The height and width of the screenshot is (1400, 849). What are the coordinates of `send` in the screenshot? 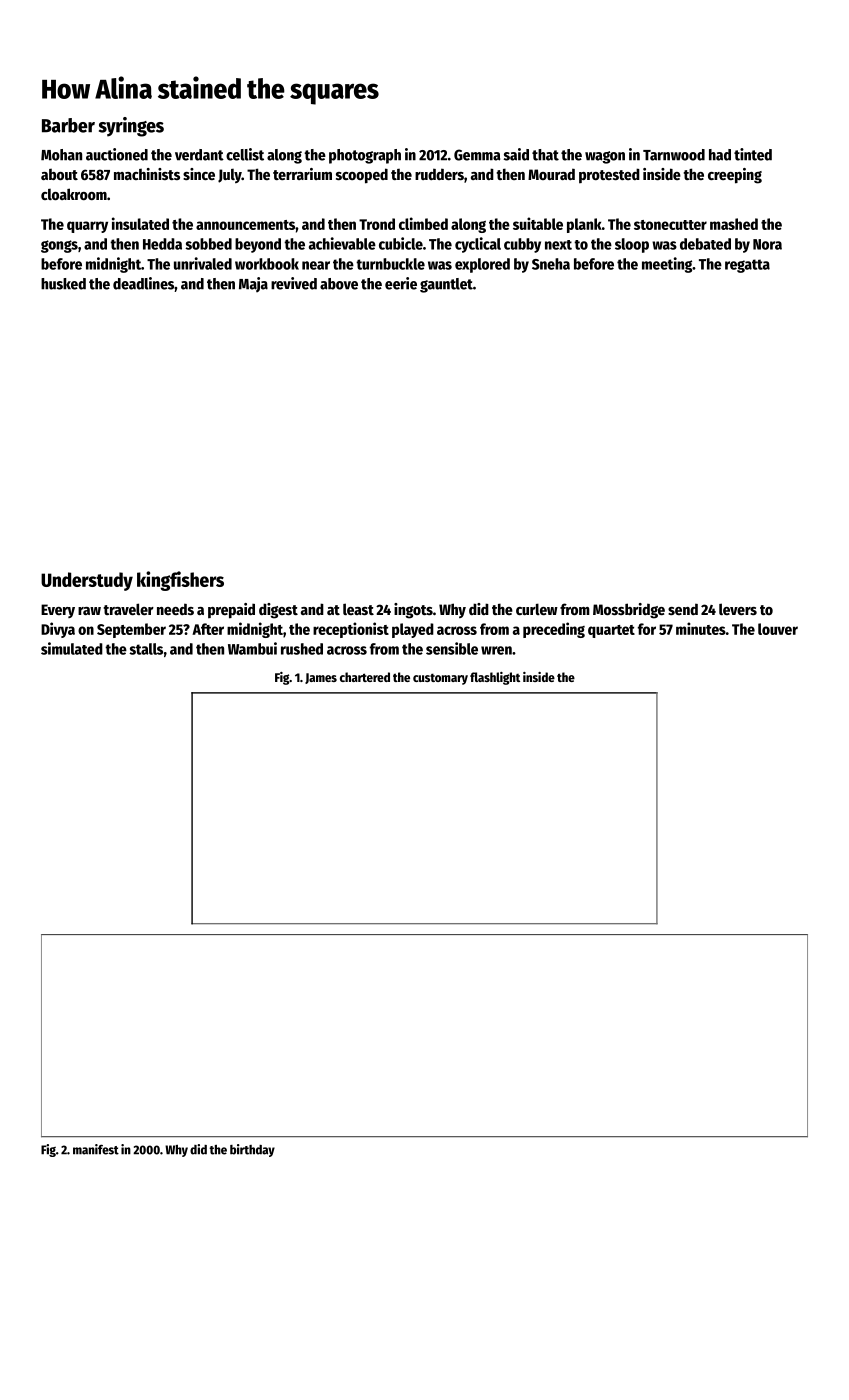 It's located at (683, 609).
